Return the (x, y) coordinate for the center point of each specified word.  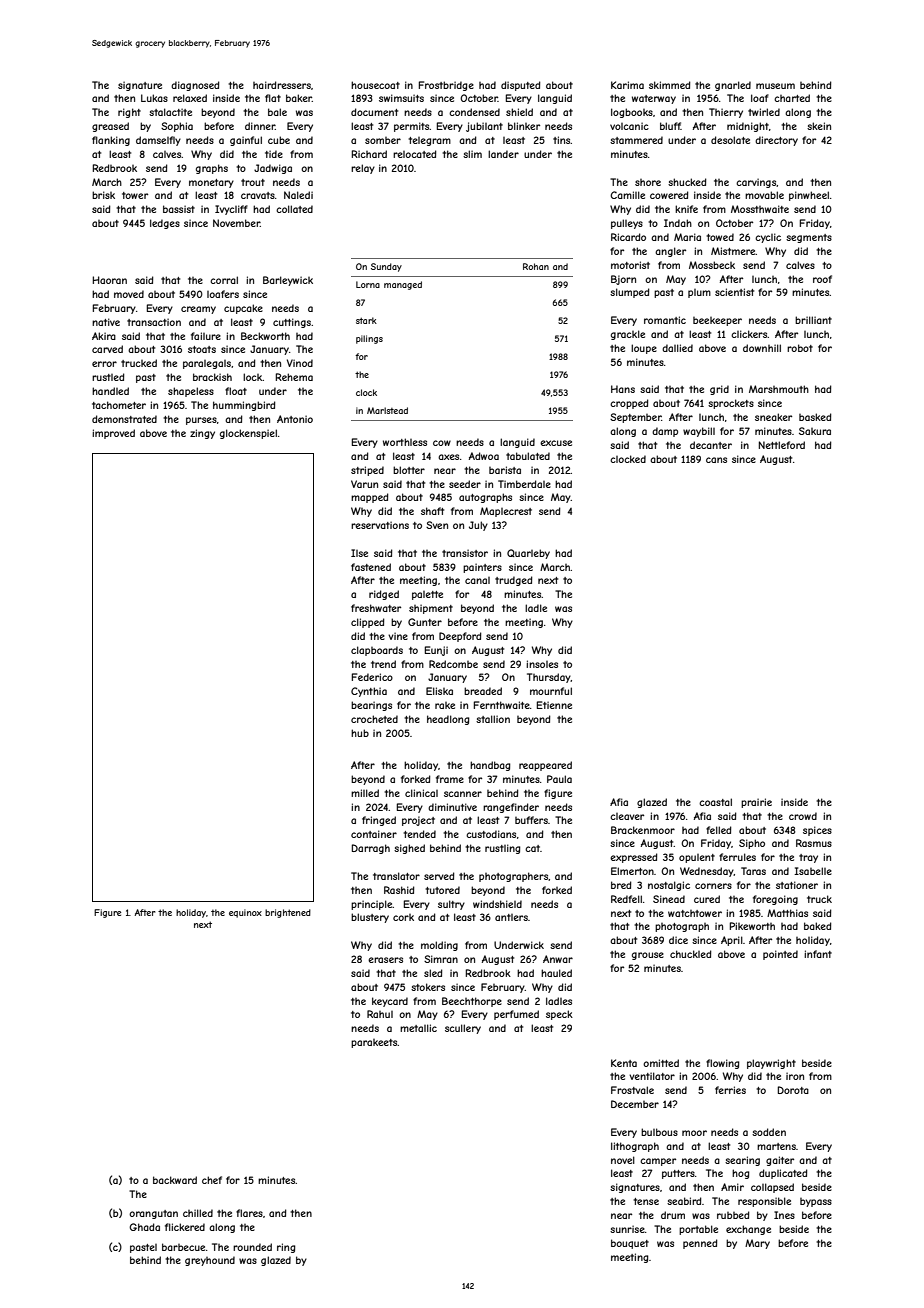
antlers (511, 917)
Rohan (536, 266)
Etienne (554, 705)
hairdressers (282, 85)
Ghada (144, 1227)
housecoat (375, 85)
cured (707, 899)
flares (249, 1213)
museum (775, 86)
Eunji (436, 651)
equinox (245, 913)
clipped (368, 623)
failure (206, 336)
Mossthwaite (760, 209)
